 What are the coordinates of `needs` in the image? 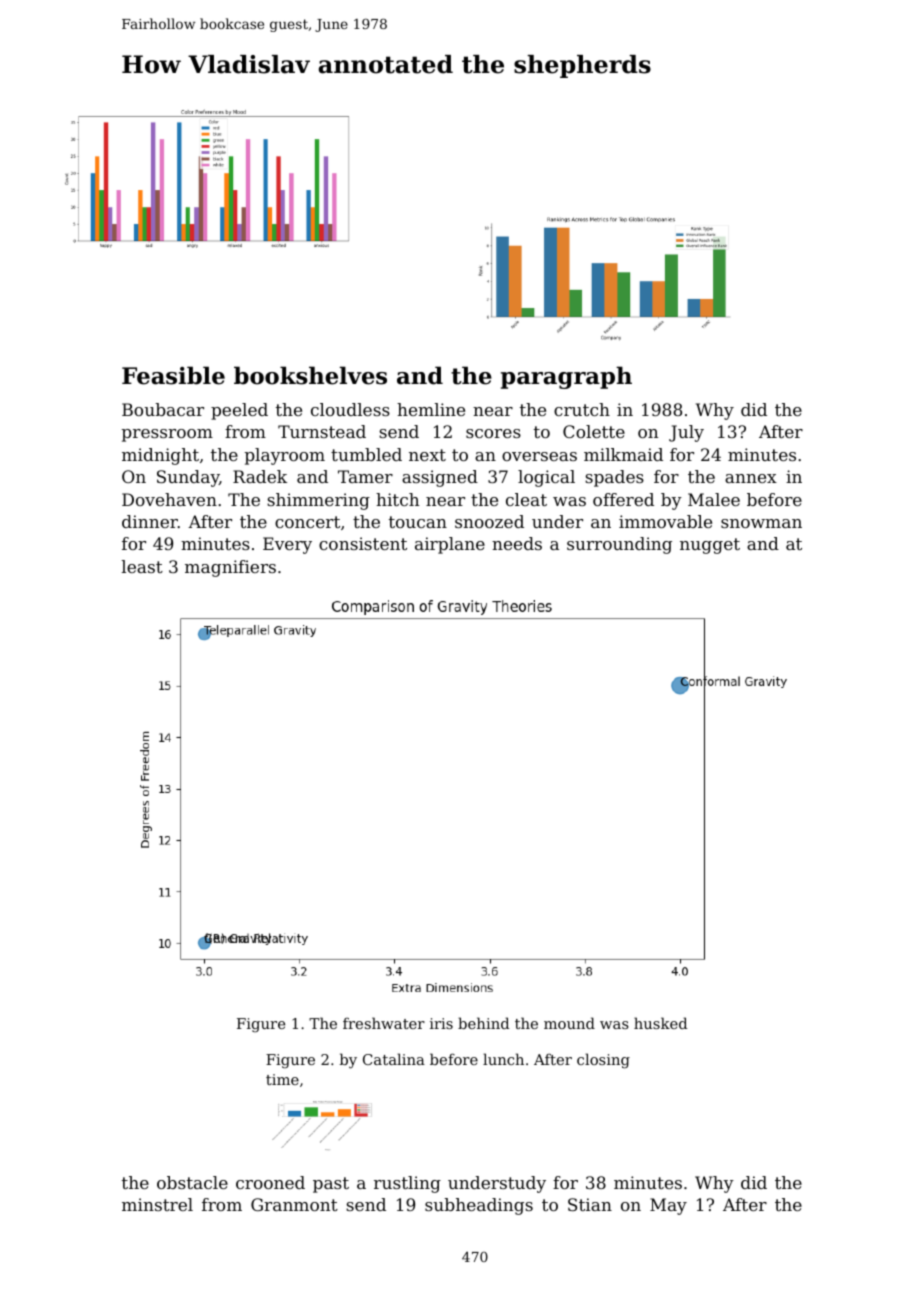 It's located at (517, 543).
